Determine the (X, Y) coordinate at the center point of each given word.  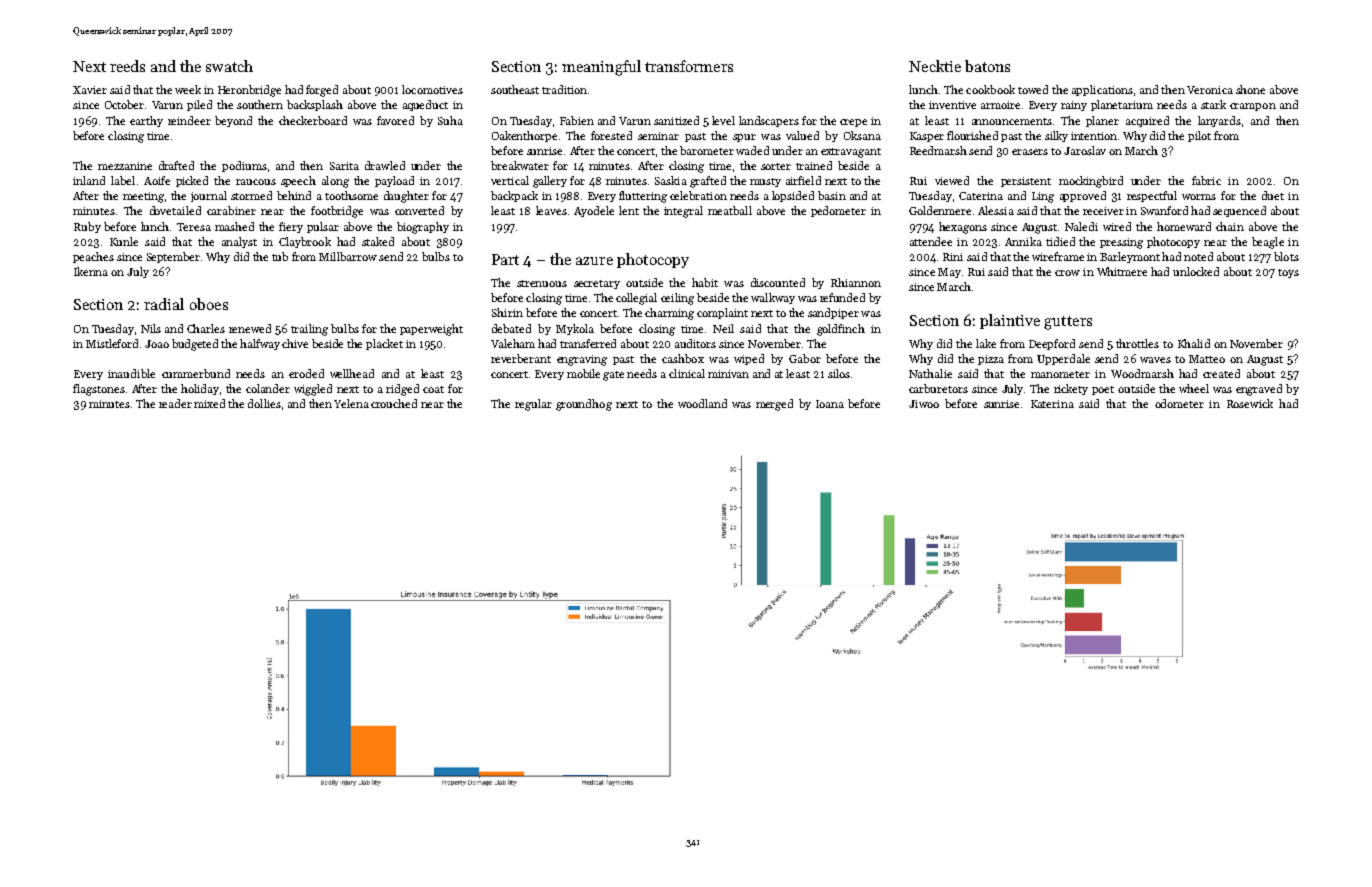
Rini (953, 257)
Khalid (1194, 343)
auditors (695, 343)
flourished (972, 135)
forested (611, 135)
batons (987, 66)
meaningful (601, 68)
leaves (551, 210)
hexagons (963, 228)
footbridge (337, 212)
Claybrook (305, 242)
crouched (394, 403)
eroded (306, 373)
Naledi (1081, 226)
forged (322, 91)
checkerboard (313, 120)
